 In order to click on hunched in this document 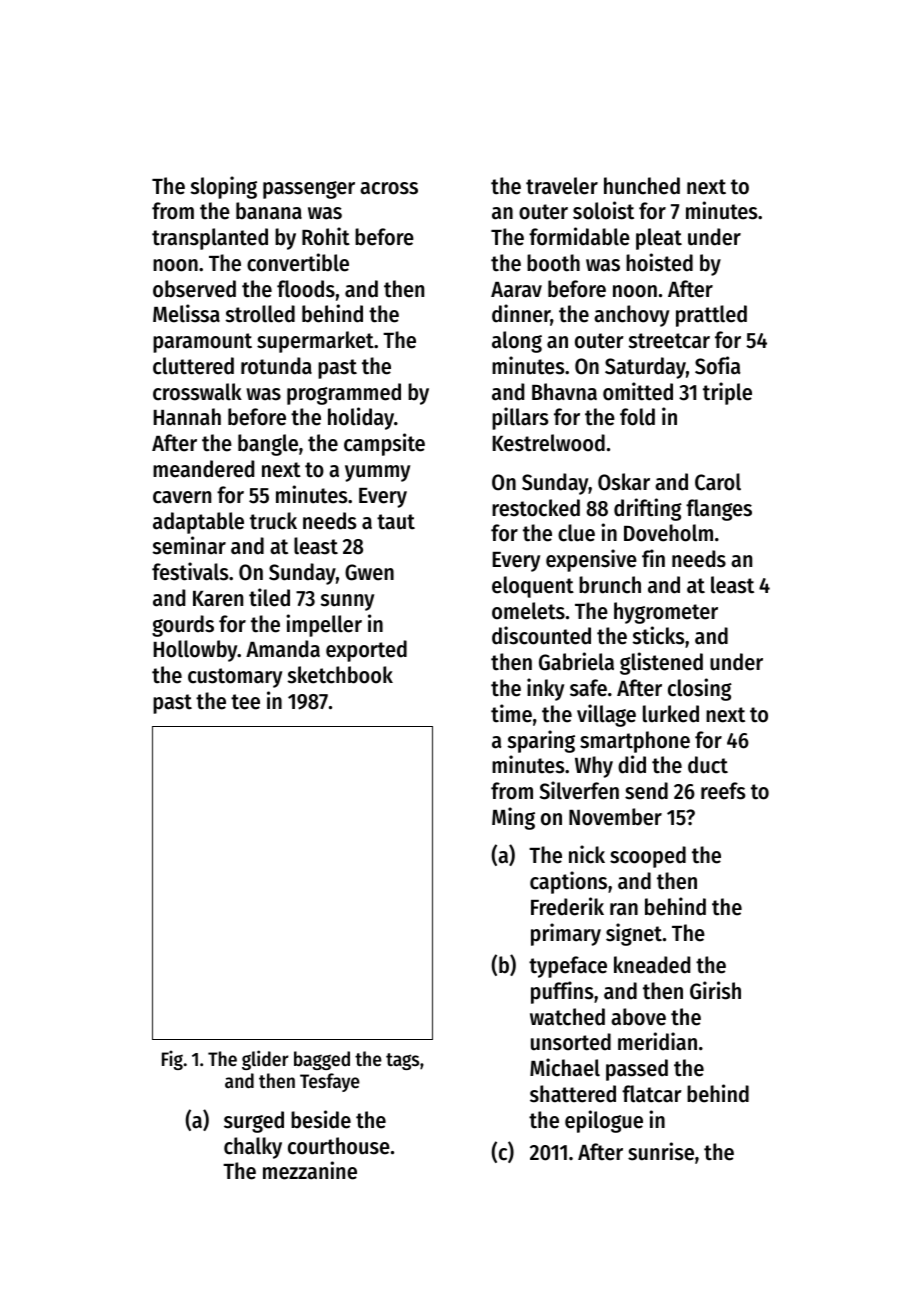, I will do `click(642, 186)`.
